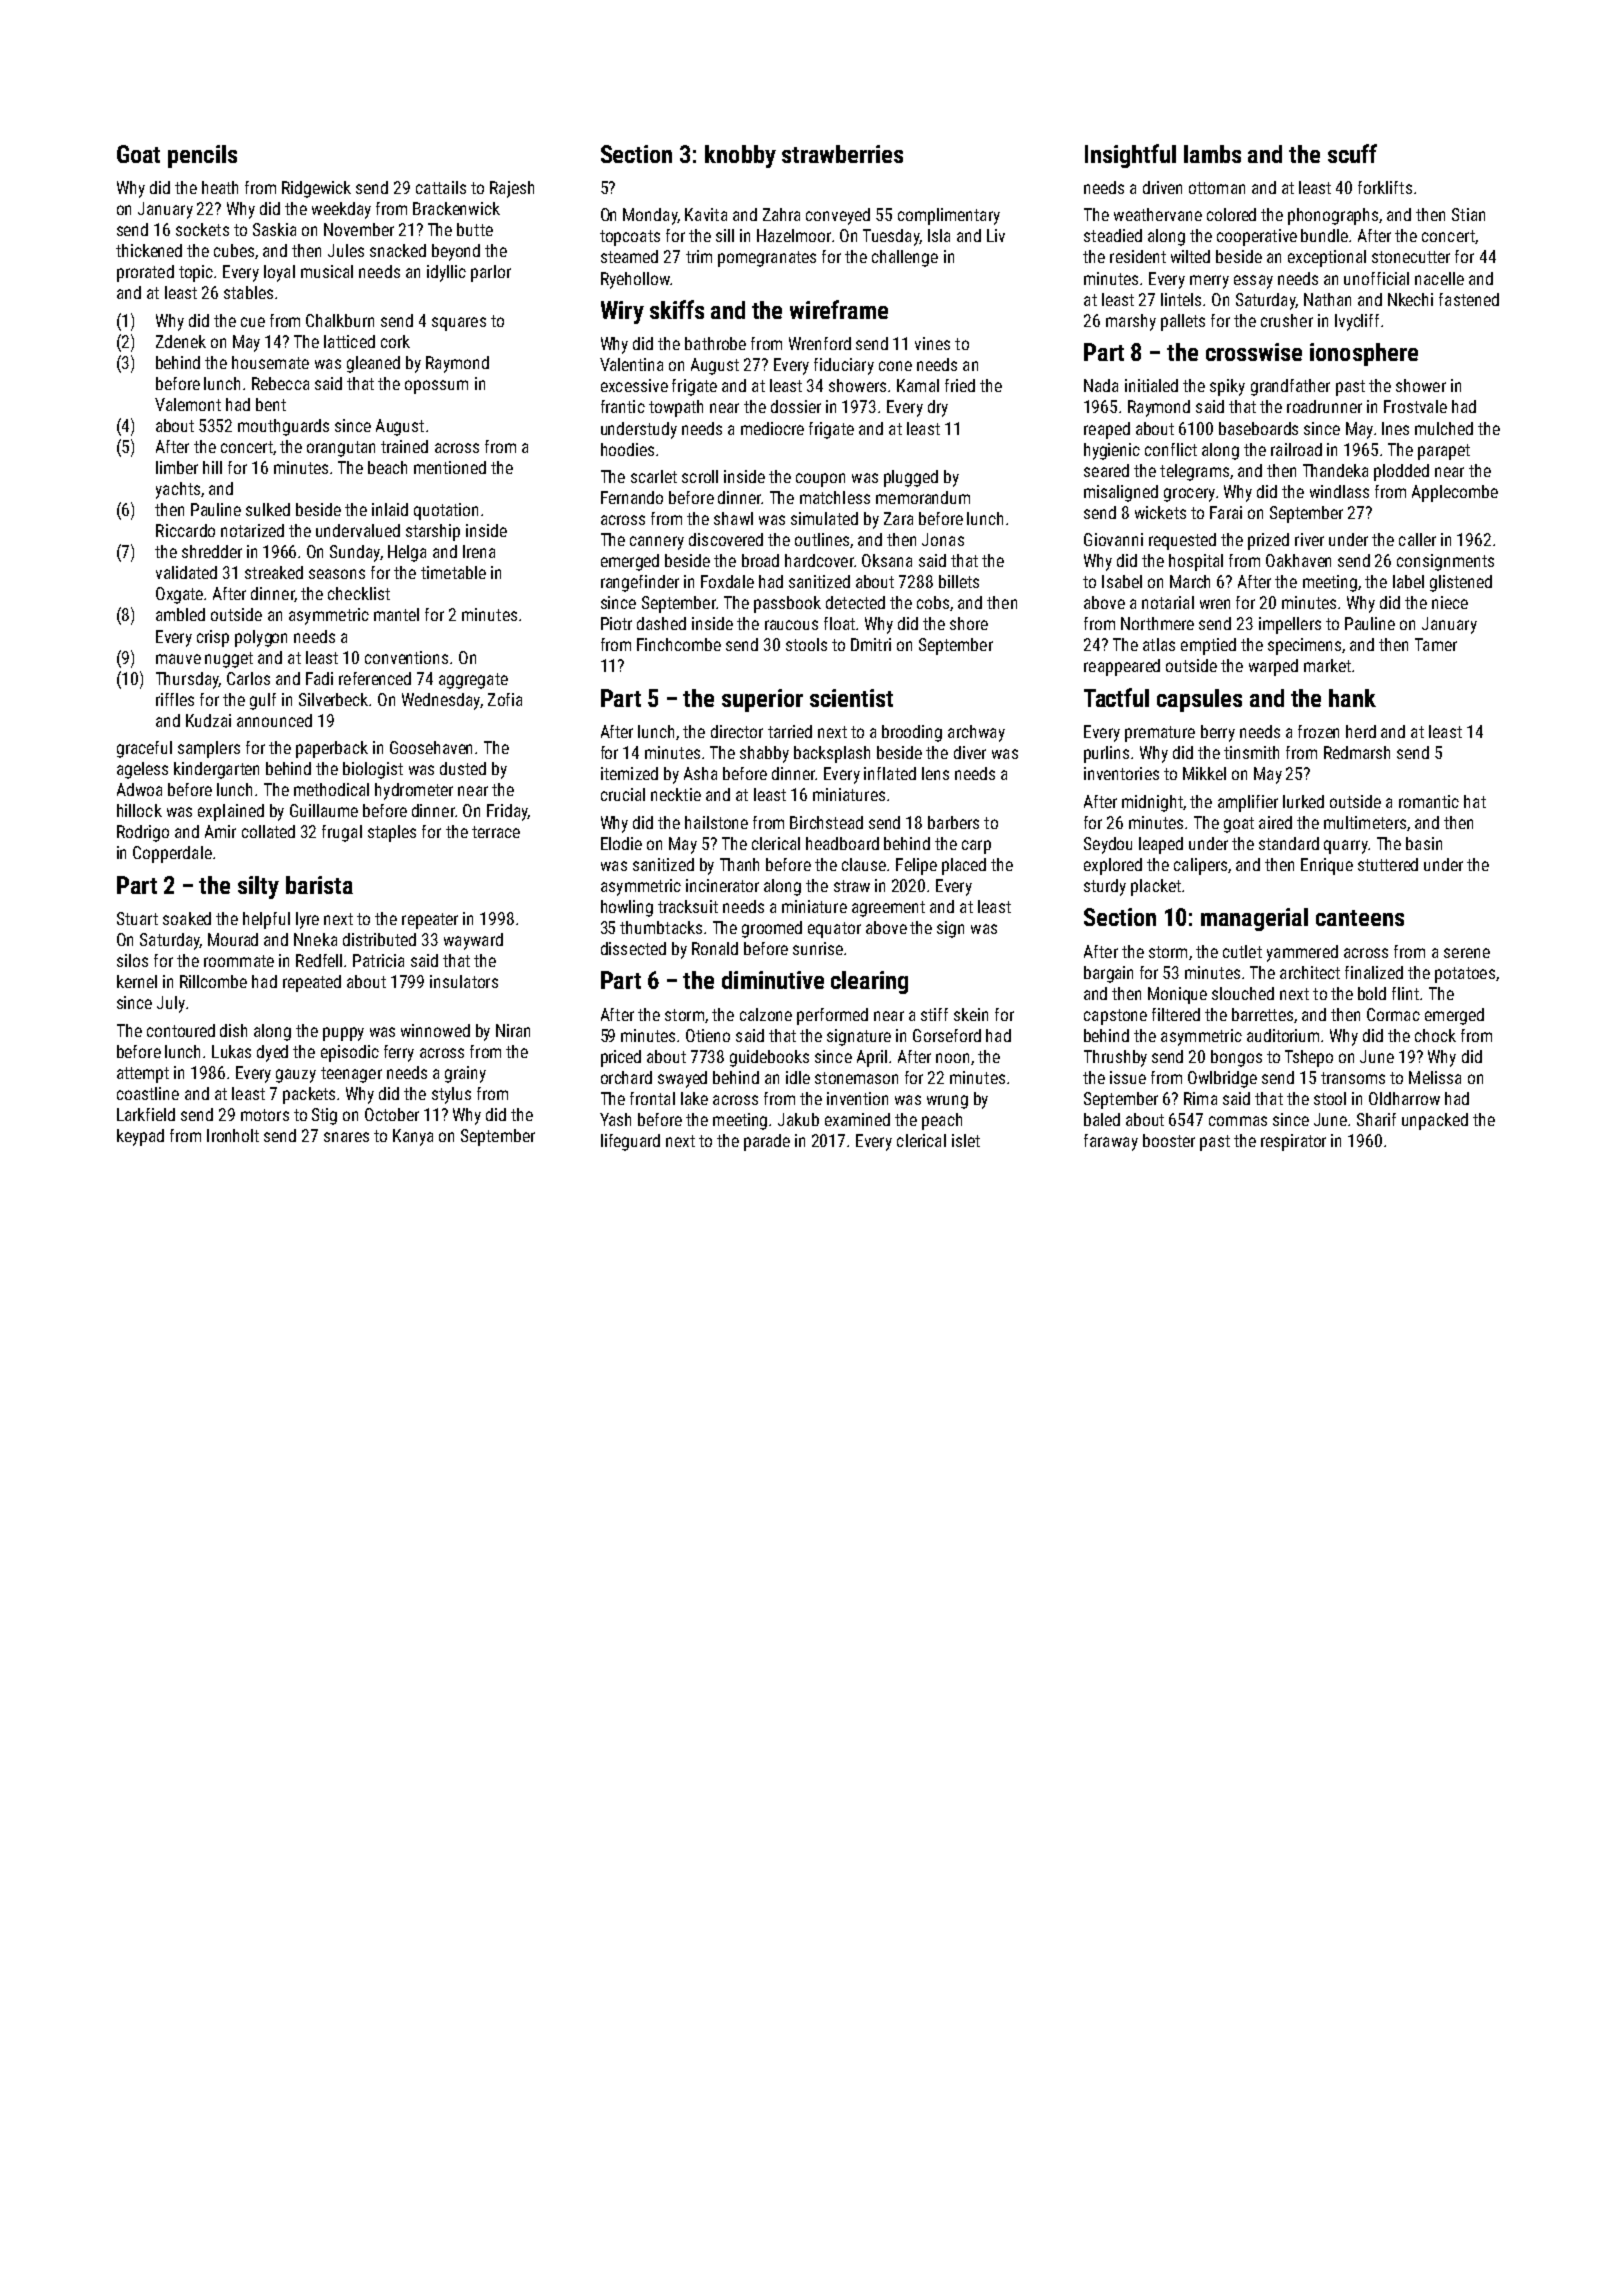 The height and width of the image is (2292, 1620). I want to click on lyre, so click(307, 920).
